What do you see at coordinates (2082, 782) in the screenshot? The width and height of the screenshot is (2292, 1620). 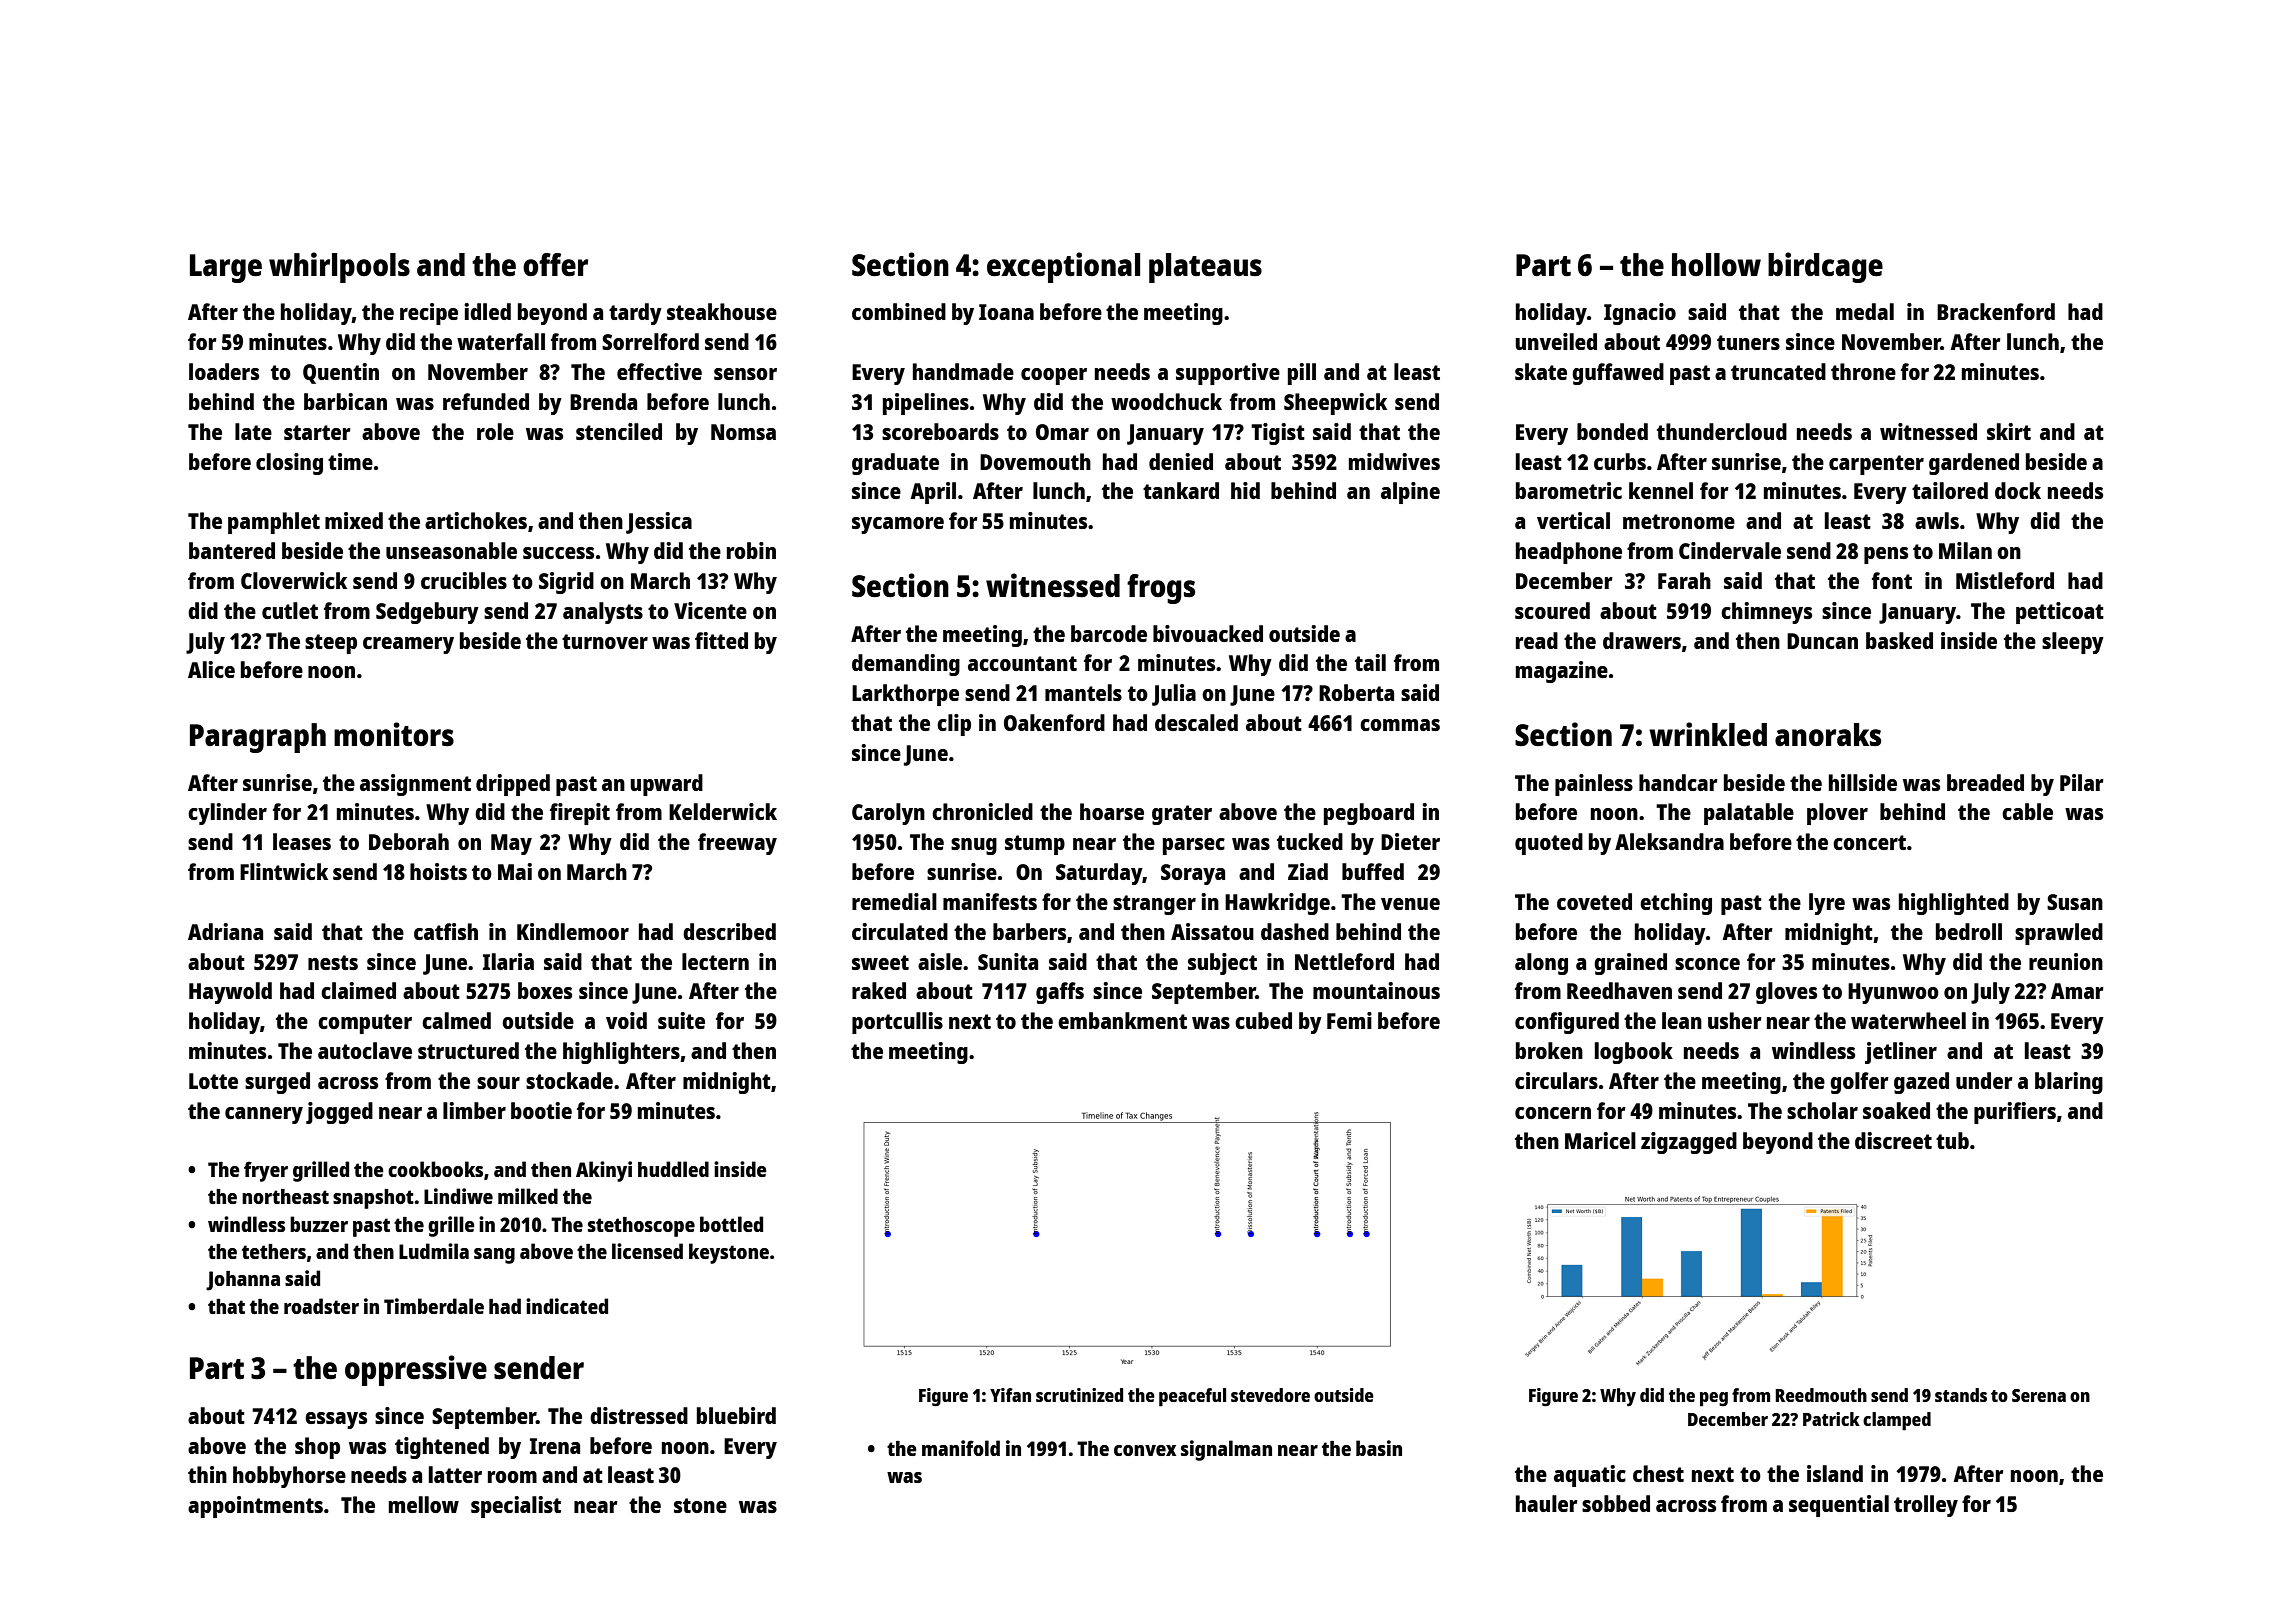 I see `Pilar` at bounding box center [2082, 782].
